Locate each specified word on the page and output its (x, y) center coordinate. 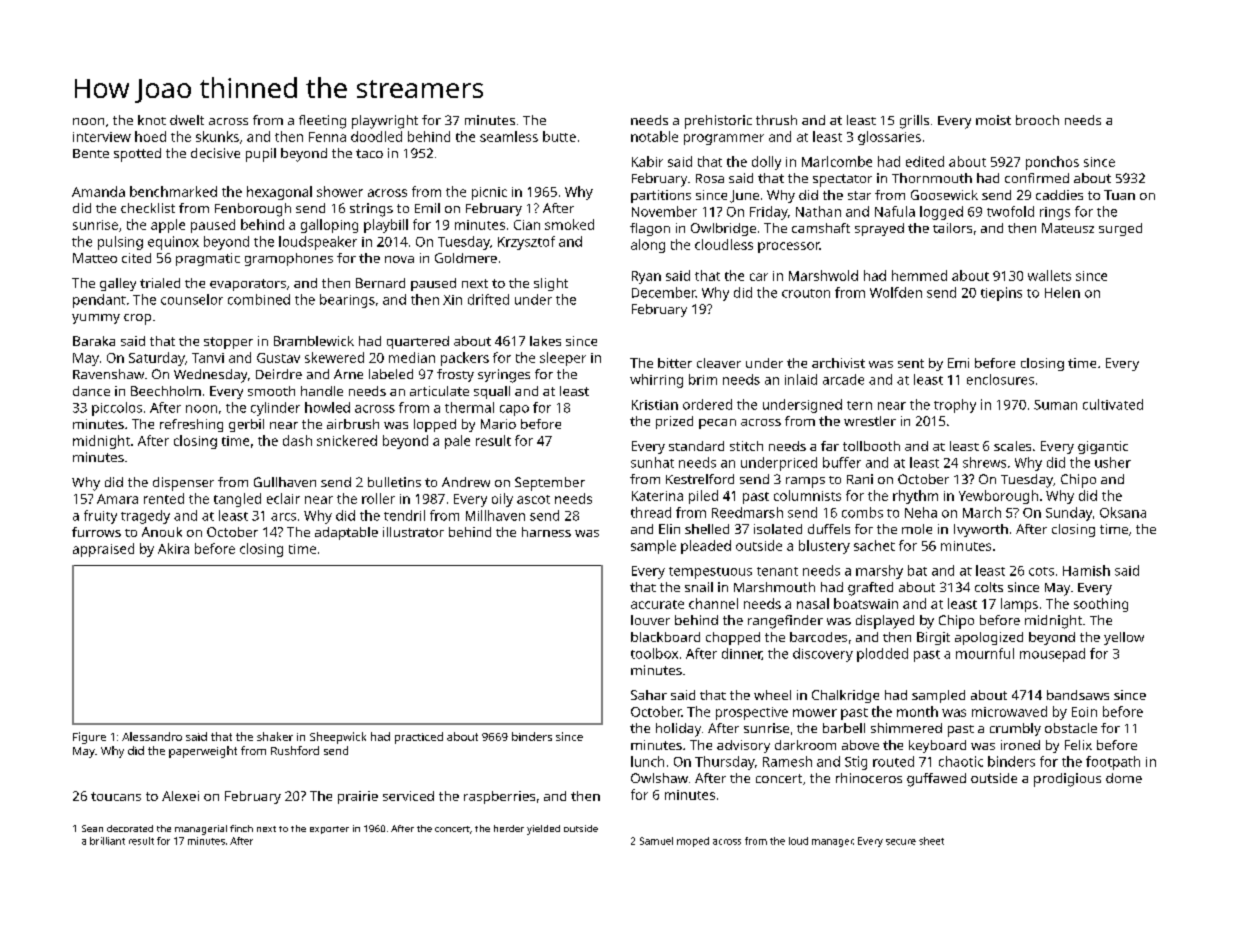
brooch (1037, 120)
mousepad (1052, 655)
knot (152, 120)
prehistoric (718, 122)
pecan (717, 424)
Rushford (295, 750)
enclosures (1000, 379)
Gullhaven (285, 482)
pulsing (120, 243)
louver (650, 620)
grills (914, 122)
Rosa (710, 178)
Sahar (649, 695)
